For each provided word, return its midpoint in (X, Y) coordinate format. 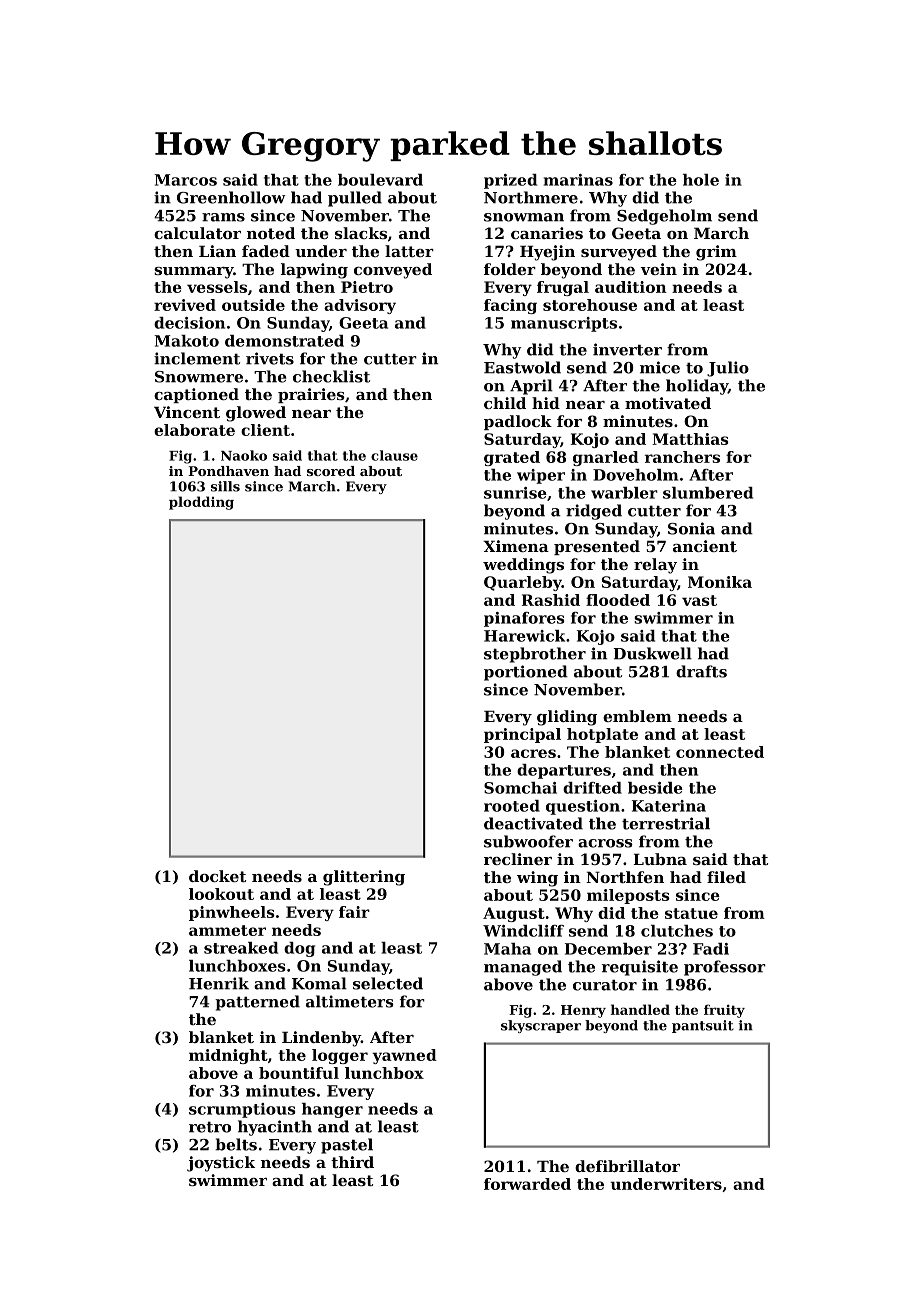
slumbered (708, 493)
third (352, 1162)
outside (253, 305)
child (505, 403)
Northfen (625, 877)
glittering (364, 878)
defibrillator (627, 1166)
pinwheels (232, 913)
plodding (201, 503)
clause (394, 455)
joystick (221, 1164)
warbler (624, 493)
